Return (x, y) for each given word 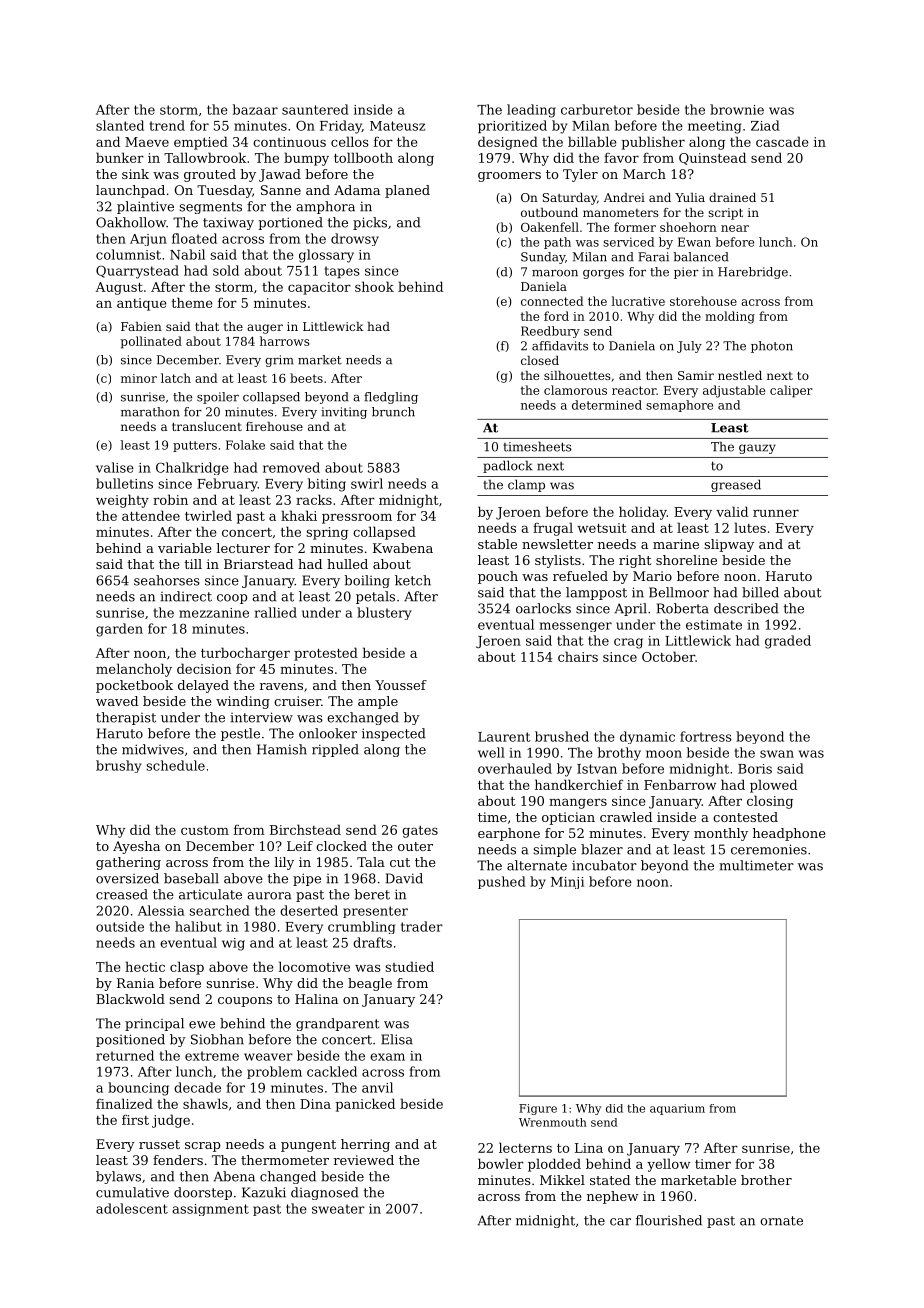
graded (788, 642)
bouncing (138, 1089)
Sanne (281, 190)
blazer (602, 849)
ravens (281, 686)
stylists (558, 561)
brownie (737, 109)
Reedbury (550, 332)
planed (407, 191)
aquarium (677, 1109)
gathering (128, 863)
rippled (335, 750)
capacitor (319, 288)
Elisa (397, 1039)
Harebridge (753, 273)
